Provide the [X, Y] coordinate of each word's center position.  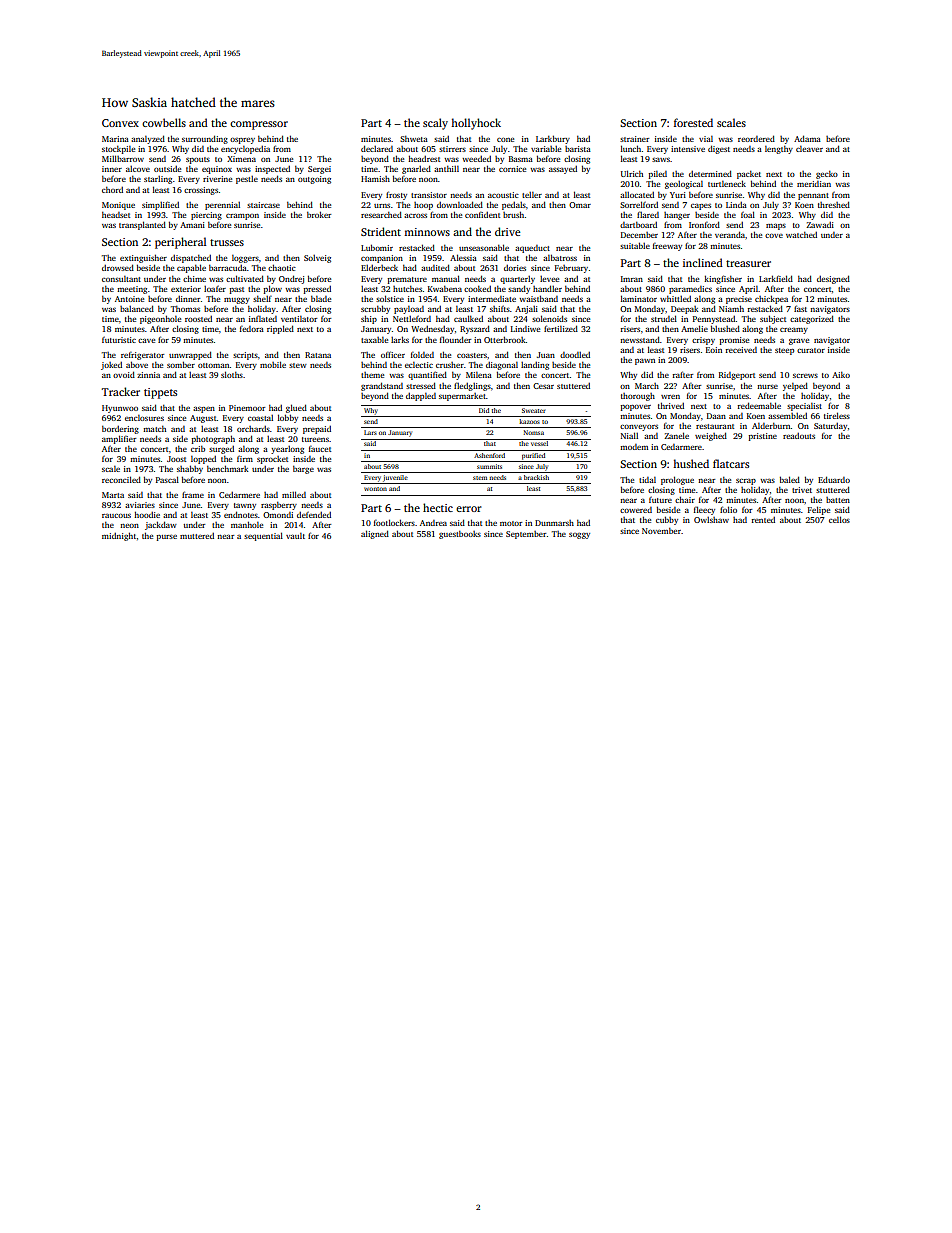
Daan [716, 416]
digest [719, 149]
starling [158, 180]
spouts [198, 160]
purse [166, 537]
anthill [446, 169]
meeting [132, 290]
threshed [834, 204]
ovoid [124, 374]
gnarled [416, 169]
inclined [703, 262]
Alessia [463, 257]
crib [198, 449]
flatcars [731, 463]
